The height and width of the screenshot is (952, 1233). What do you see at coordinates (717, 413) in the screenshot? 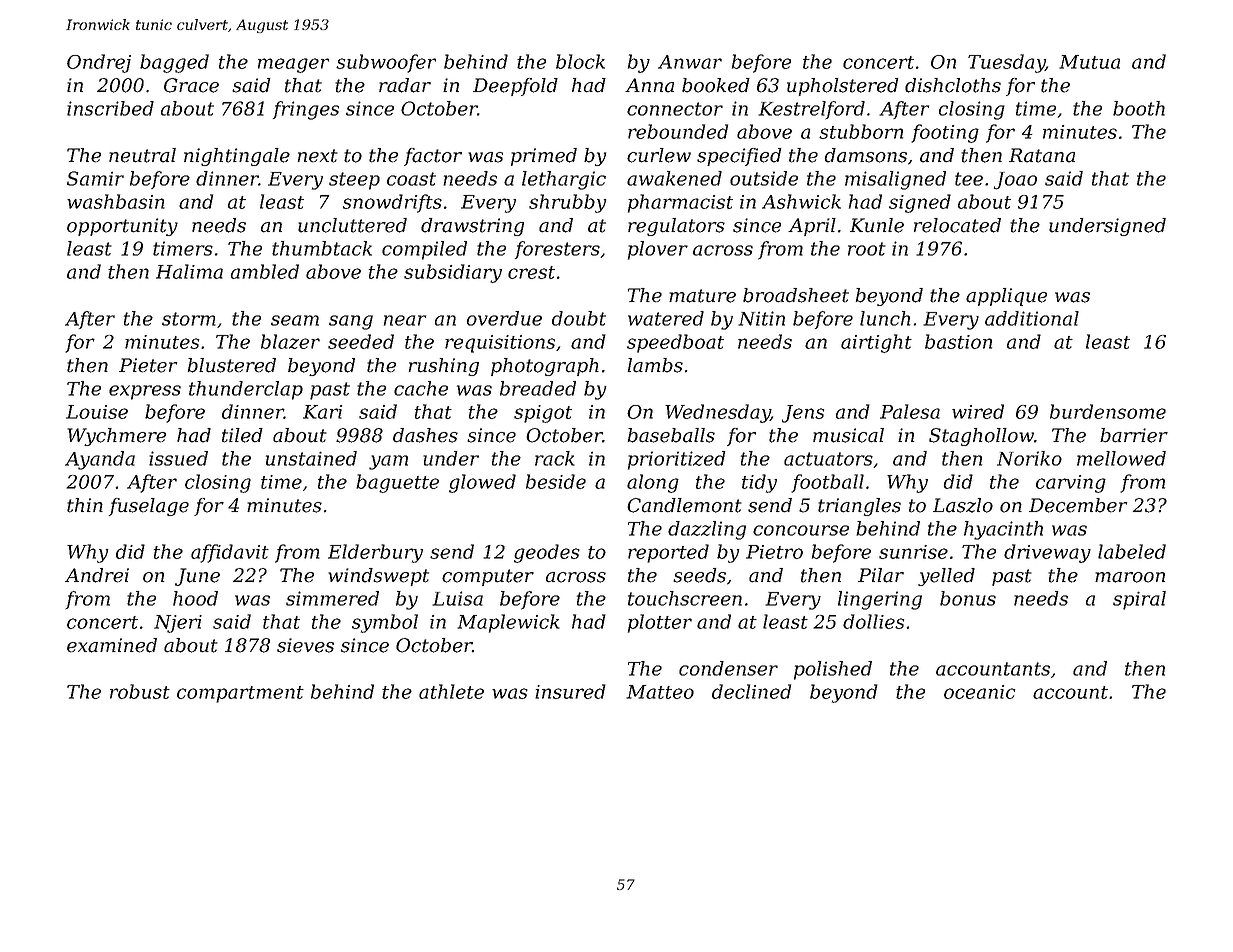
I see `Wednesday` at bounding box center [717, 413].
